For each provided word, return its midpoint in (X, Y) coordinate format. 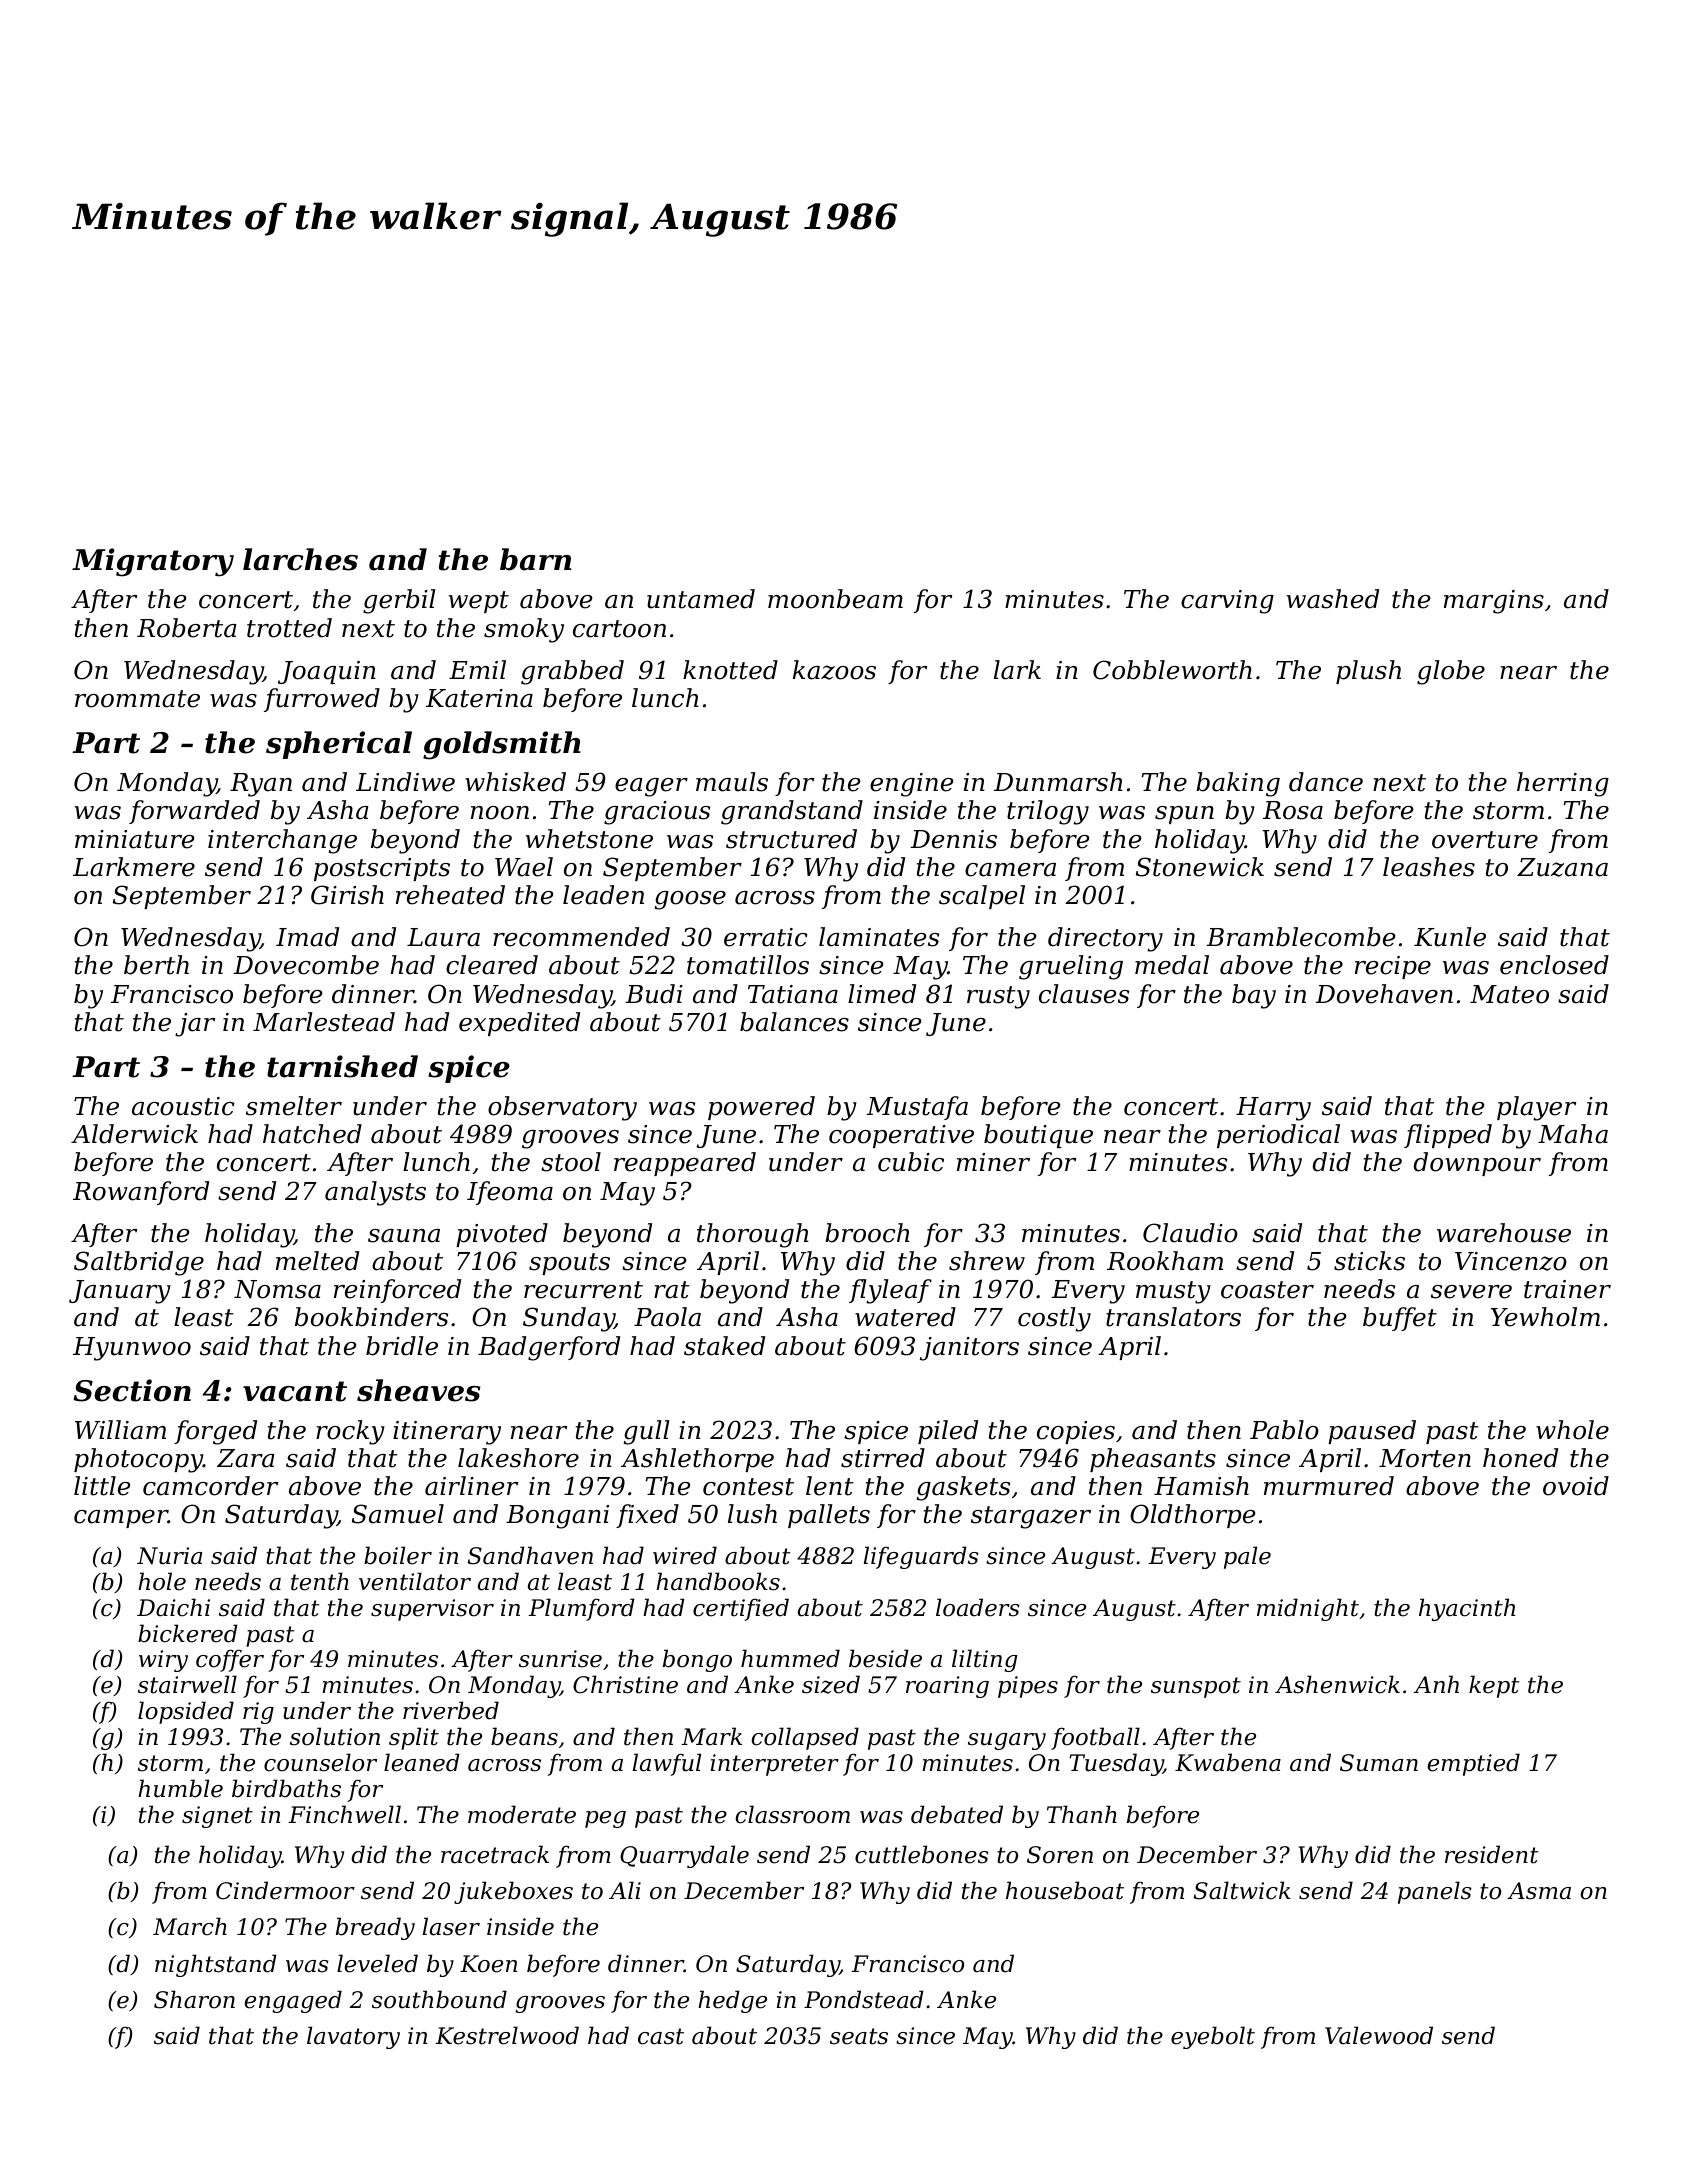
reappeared (685, 1164)
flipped (1448, 1136)
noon (500, 813)
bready (375, 1928)
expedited (519, 1024)
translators (1173, 1317)
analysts (375, 1193)
